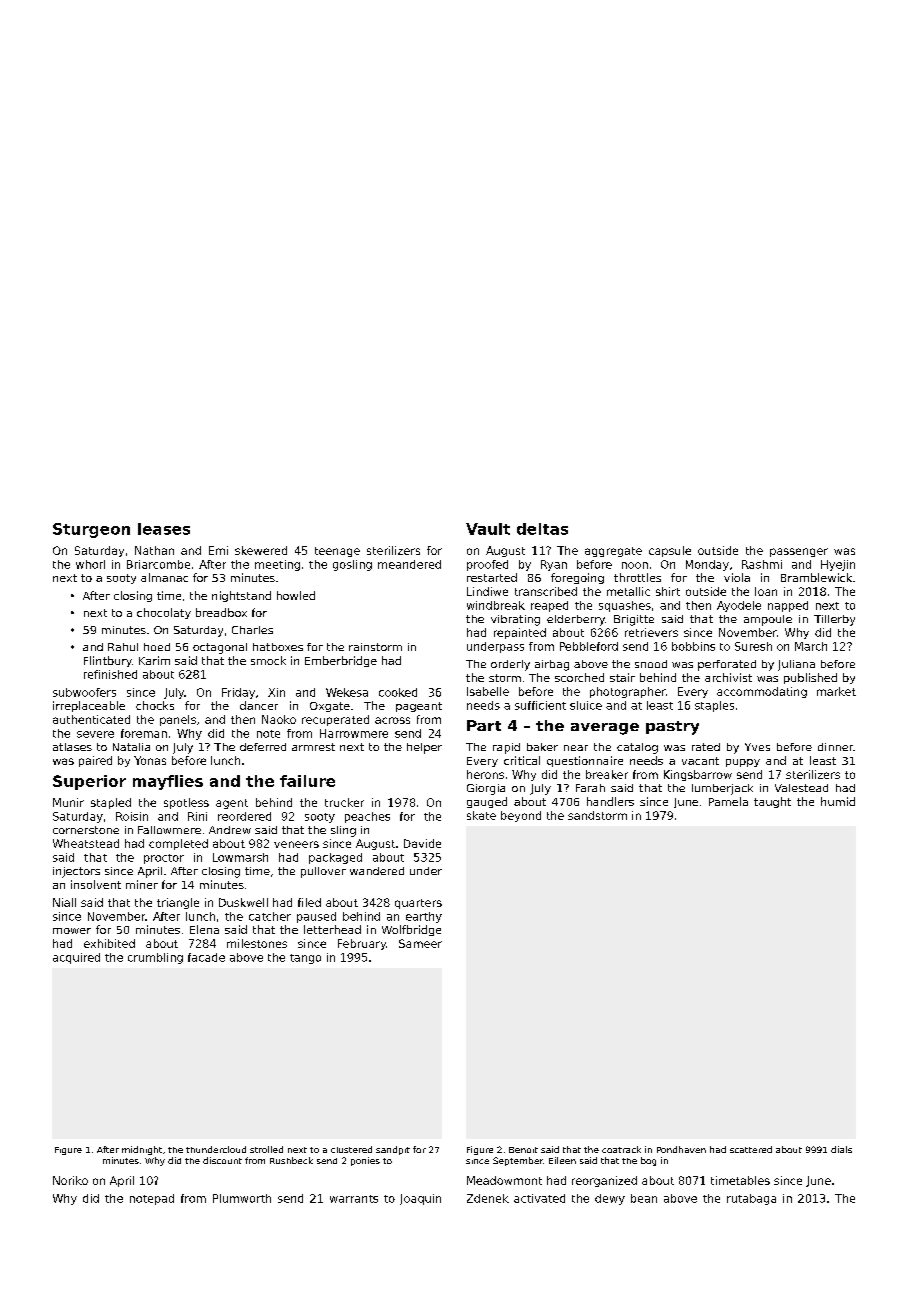  What do you see at coordinates (728, 677) in the page?
I see `archivist` at bounding box center [728, 677].
